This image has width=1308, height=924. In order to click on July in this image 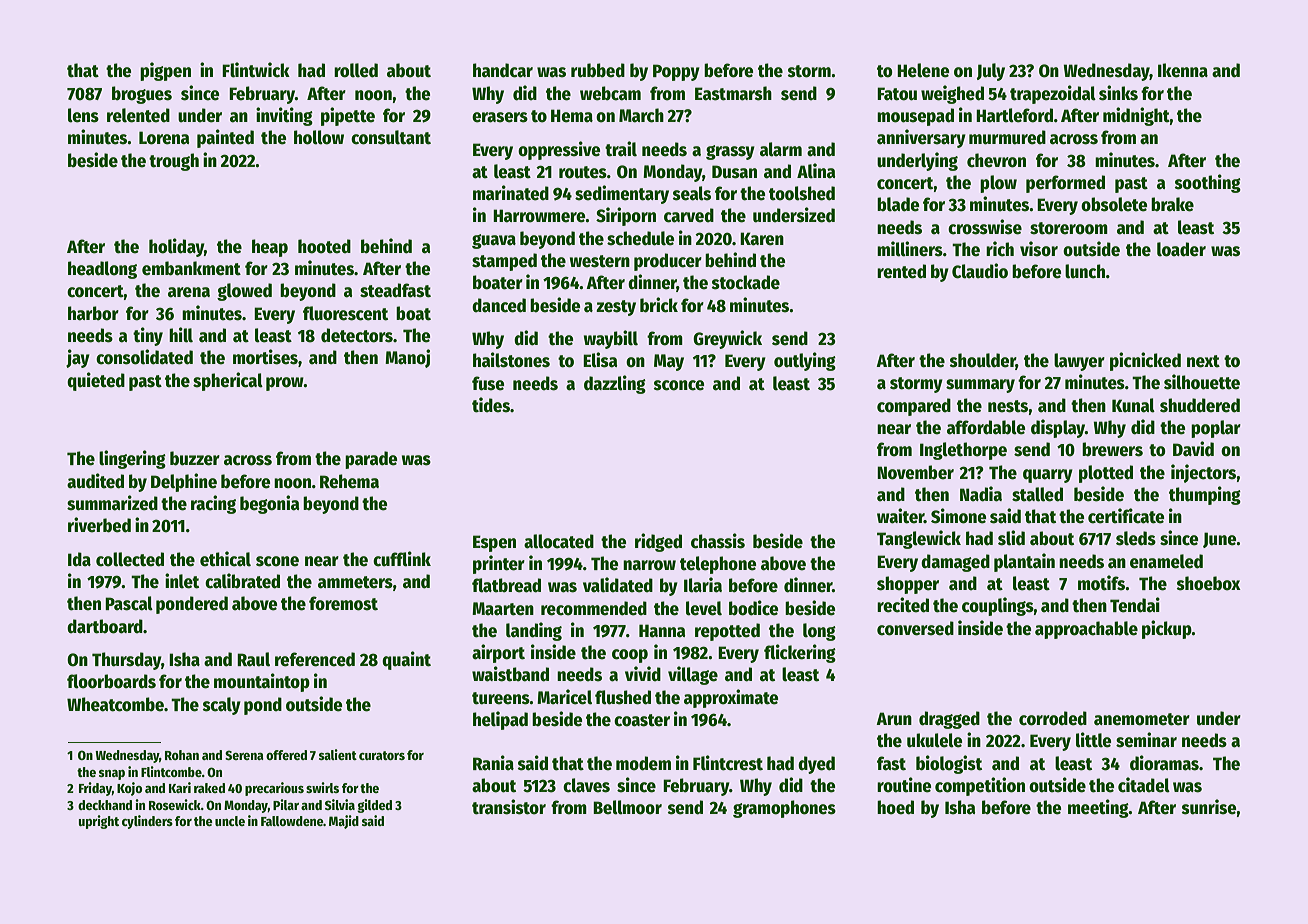, I will do `click(991, 72)`.
